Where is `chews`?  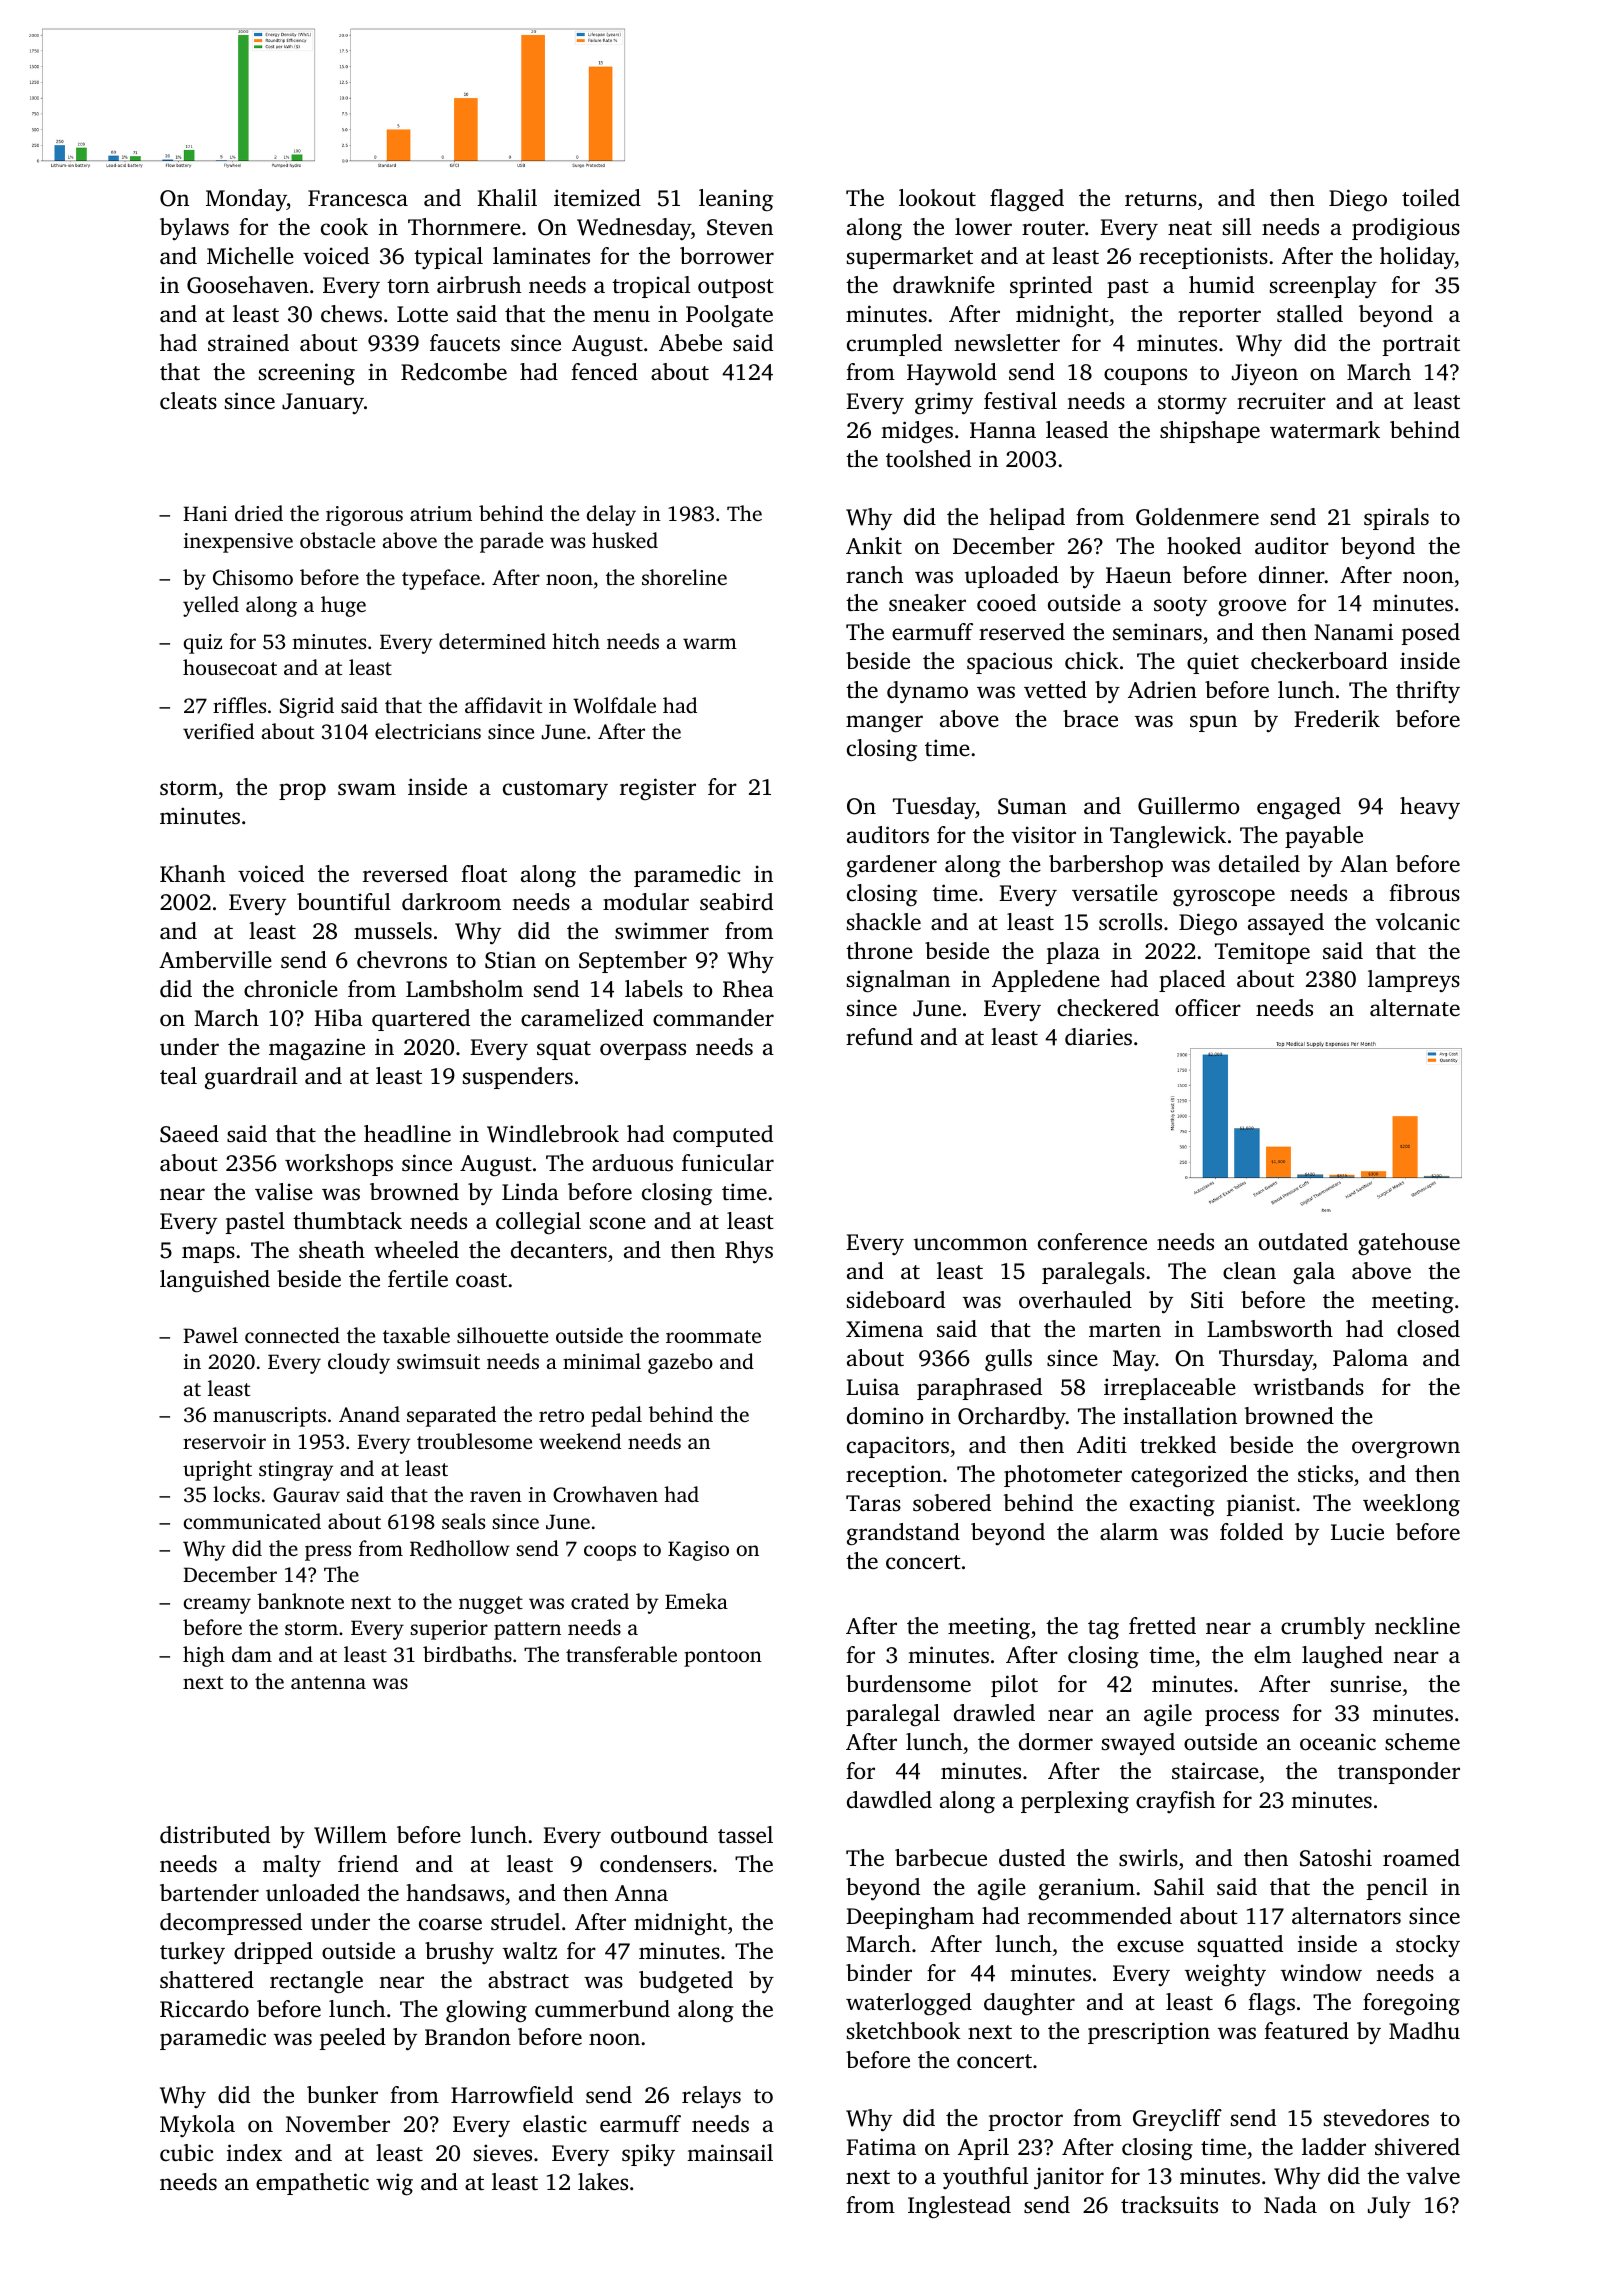
chews is located at coordinates (351, 314).
